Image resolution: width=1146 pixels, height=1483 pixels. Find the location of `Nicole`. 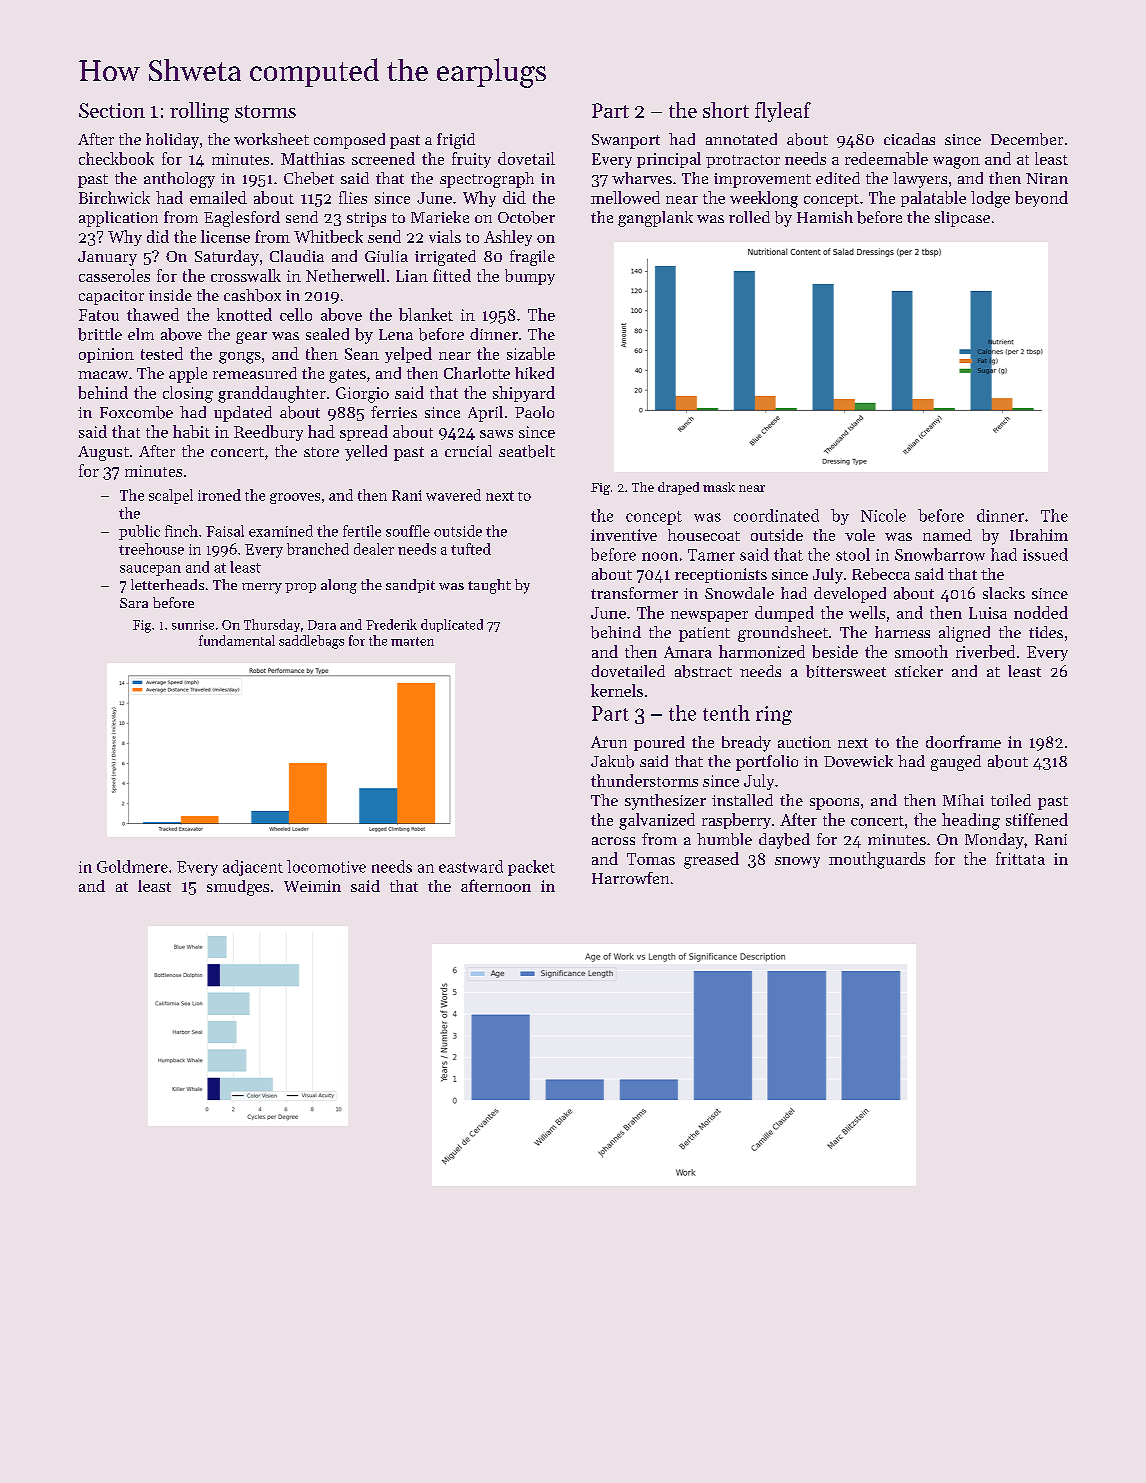

Nicole is located at coordinates (883, 515).
